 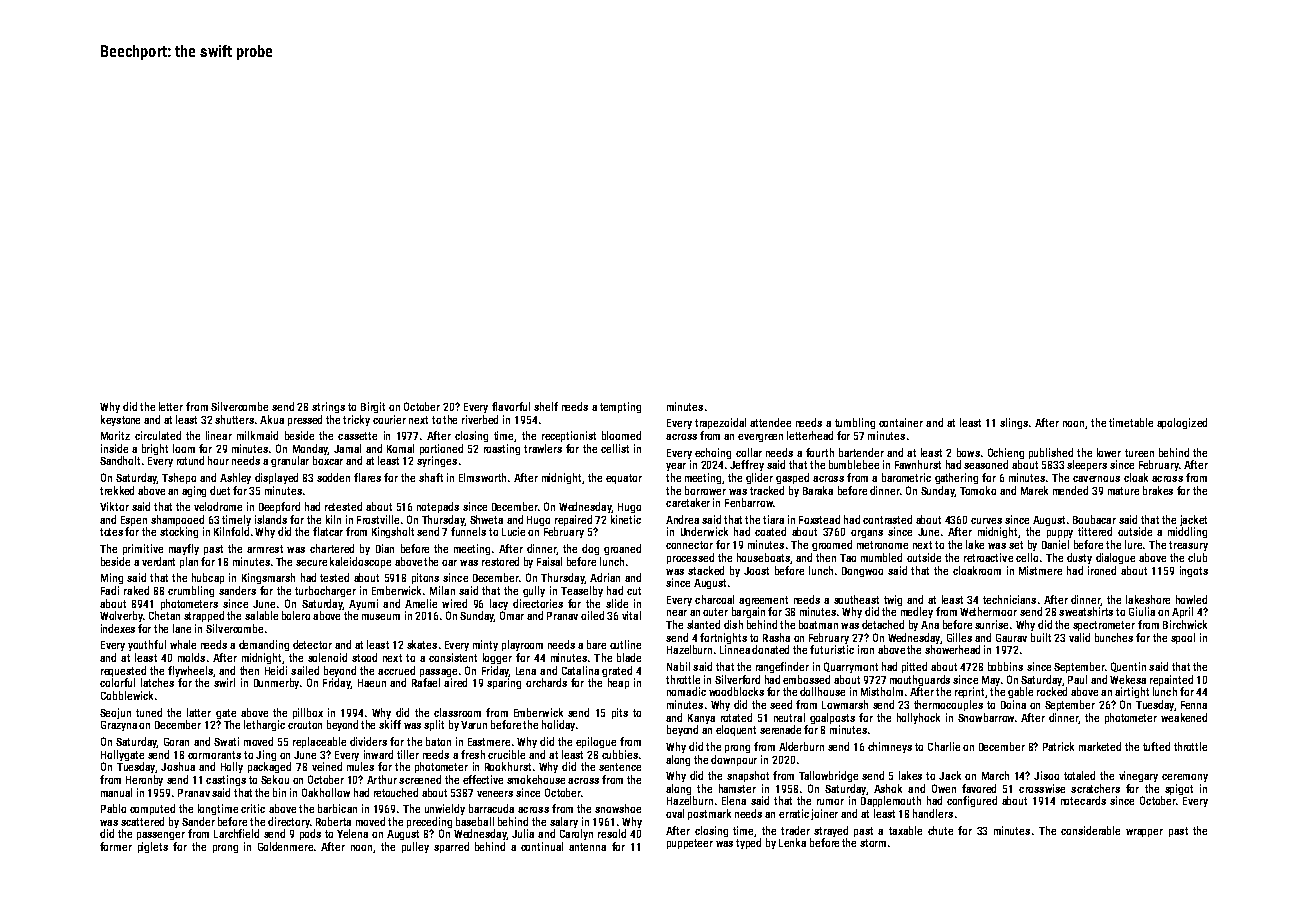 I want to click on Andrea, so click(x=682, y=519).
